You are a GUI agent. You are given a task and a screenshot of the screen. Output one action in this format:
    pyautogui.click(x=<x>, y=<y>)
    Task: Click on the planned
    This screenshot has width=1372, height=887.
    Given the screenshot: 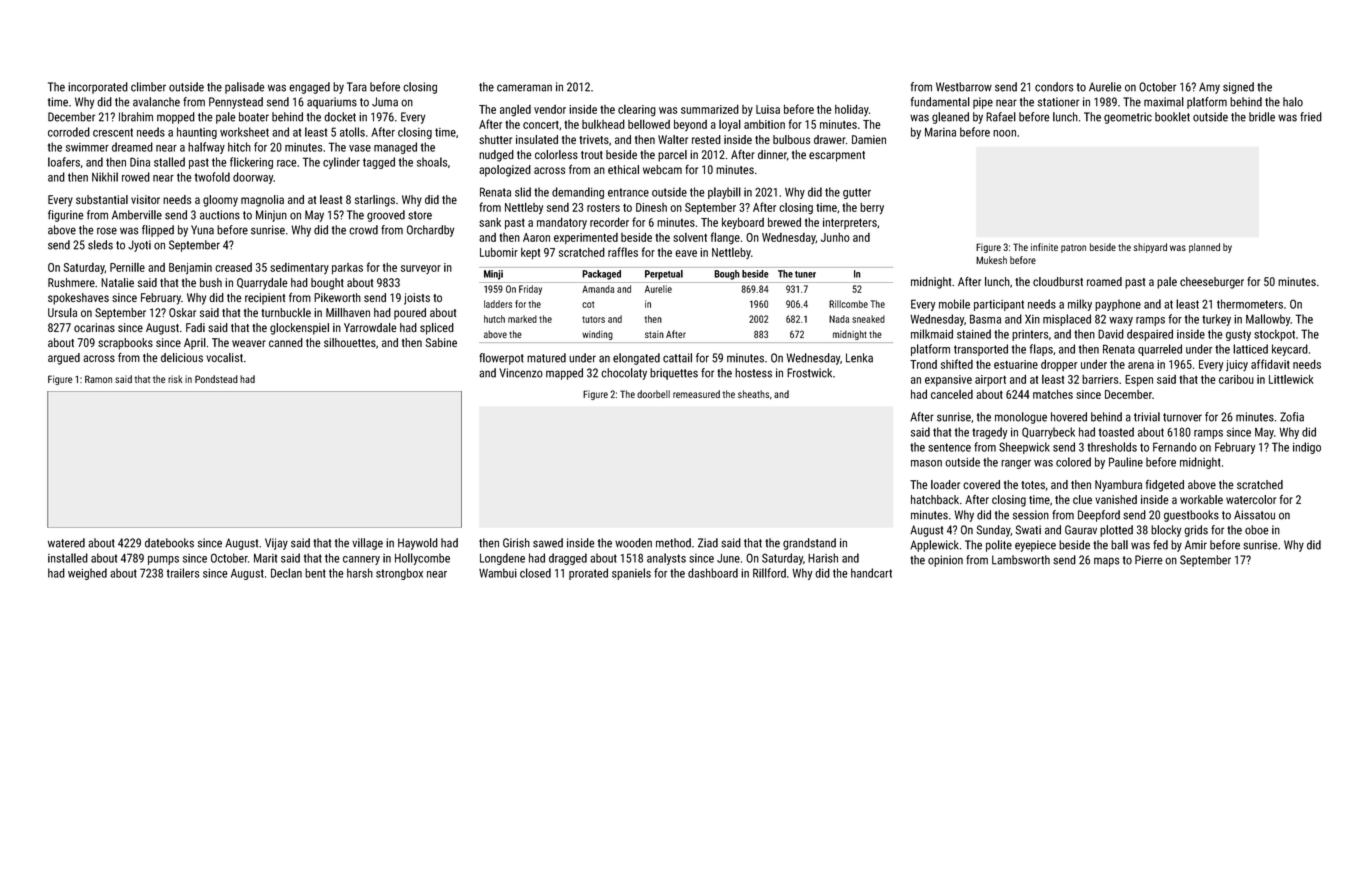 What is the action you would take?
    pyautogui.click(x=1204, y=248)
